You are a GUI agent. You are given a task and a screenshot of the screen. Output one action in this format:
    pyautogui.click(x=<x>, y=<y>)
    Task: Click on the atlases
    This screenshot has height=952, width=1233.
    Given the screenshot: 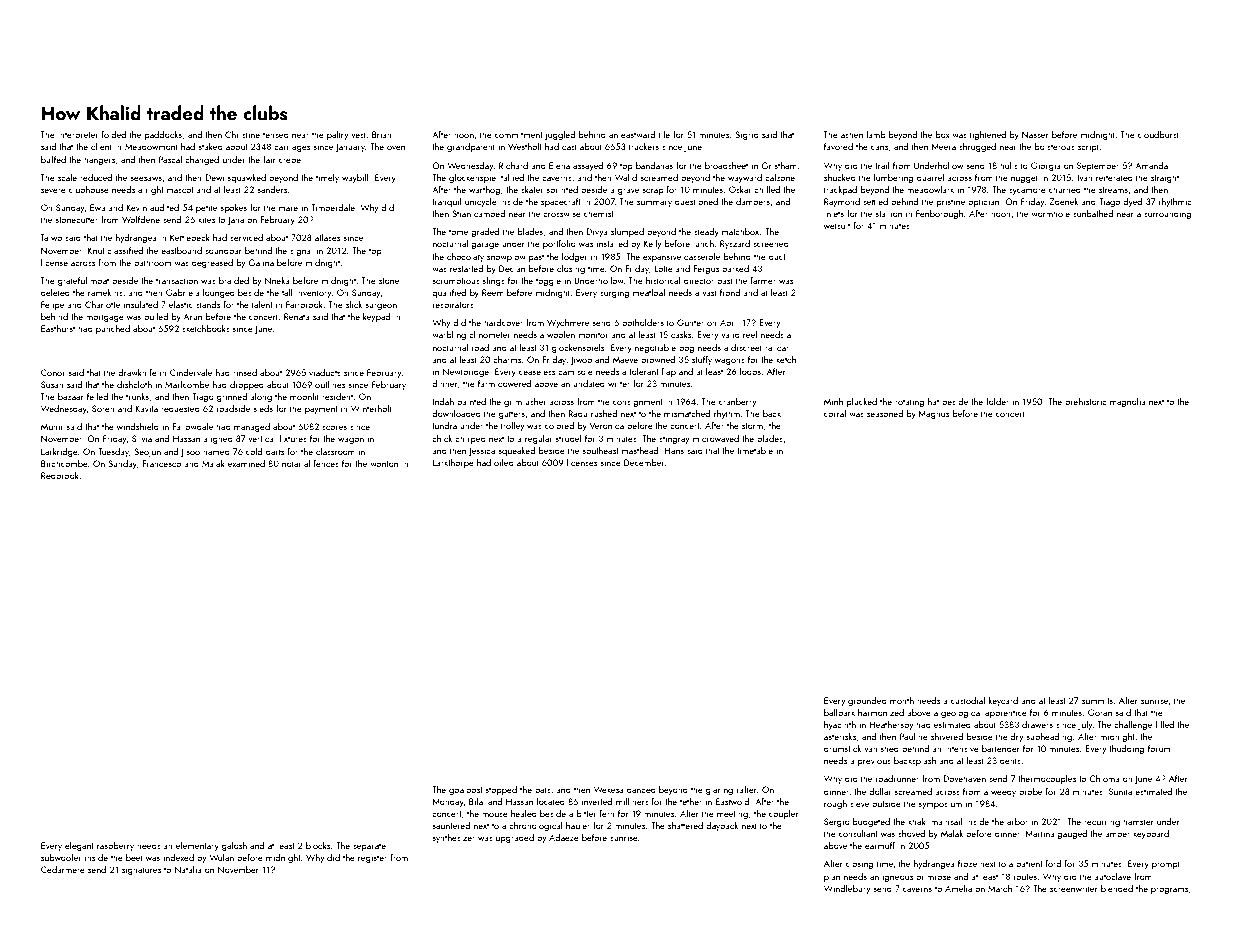 What is the action you would take?
    pyautogui.click(x=327, y=237)
